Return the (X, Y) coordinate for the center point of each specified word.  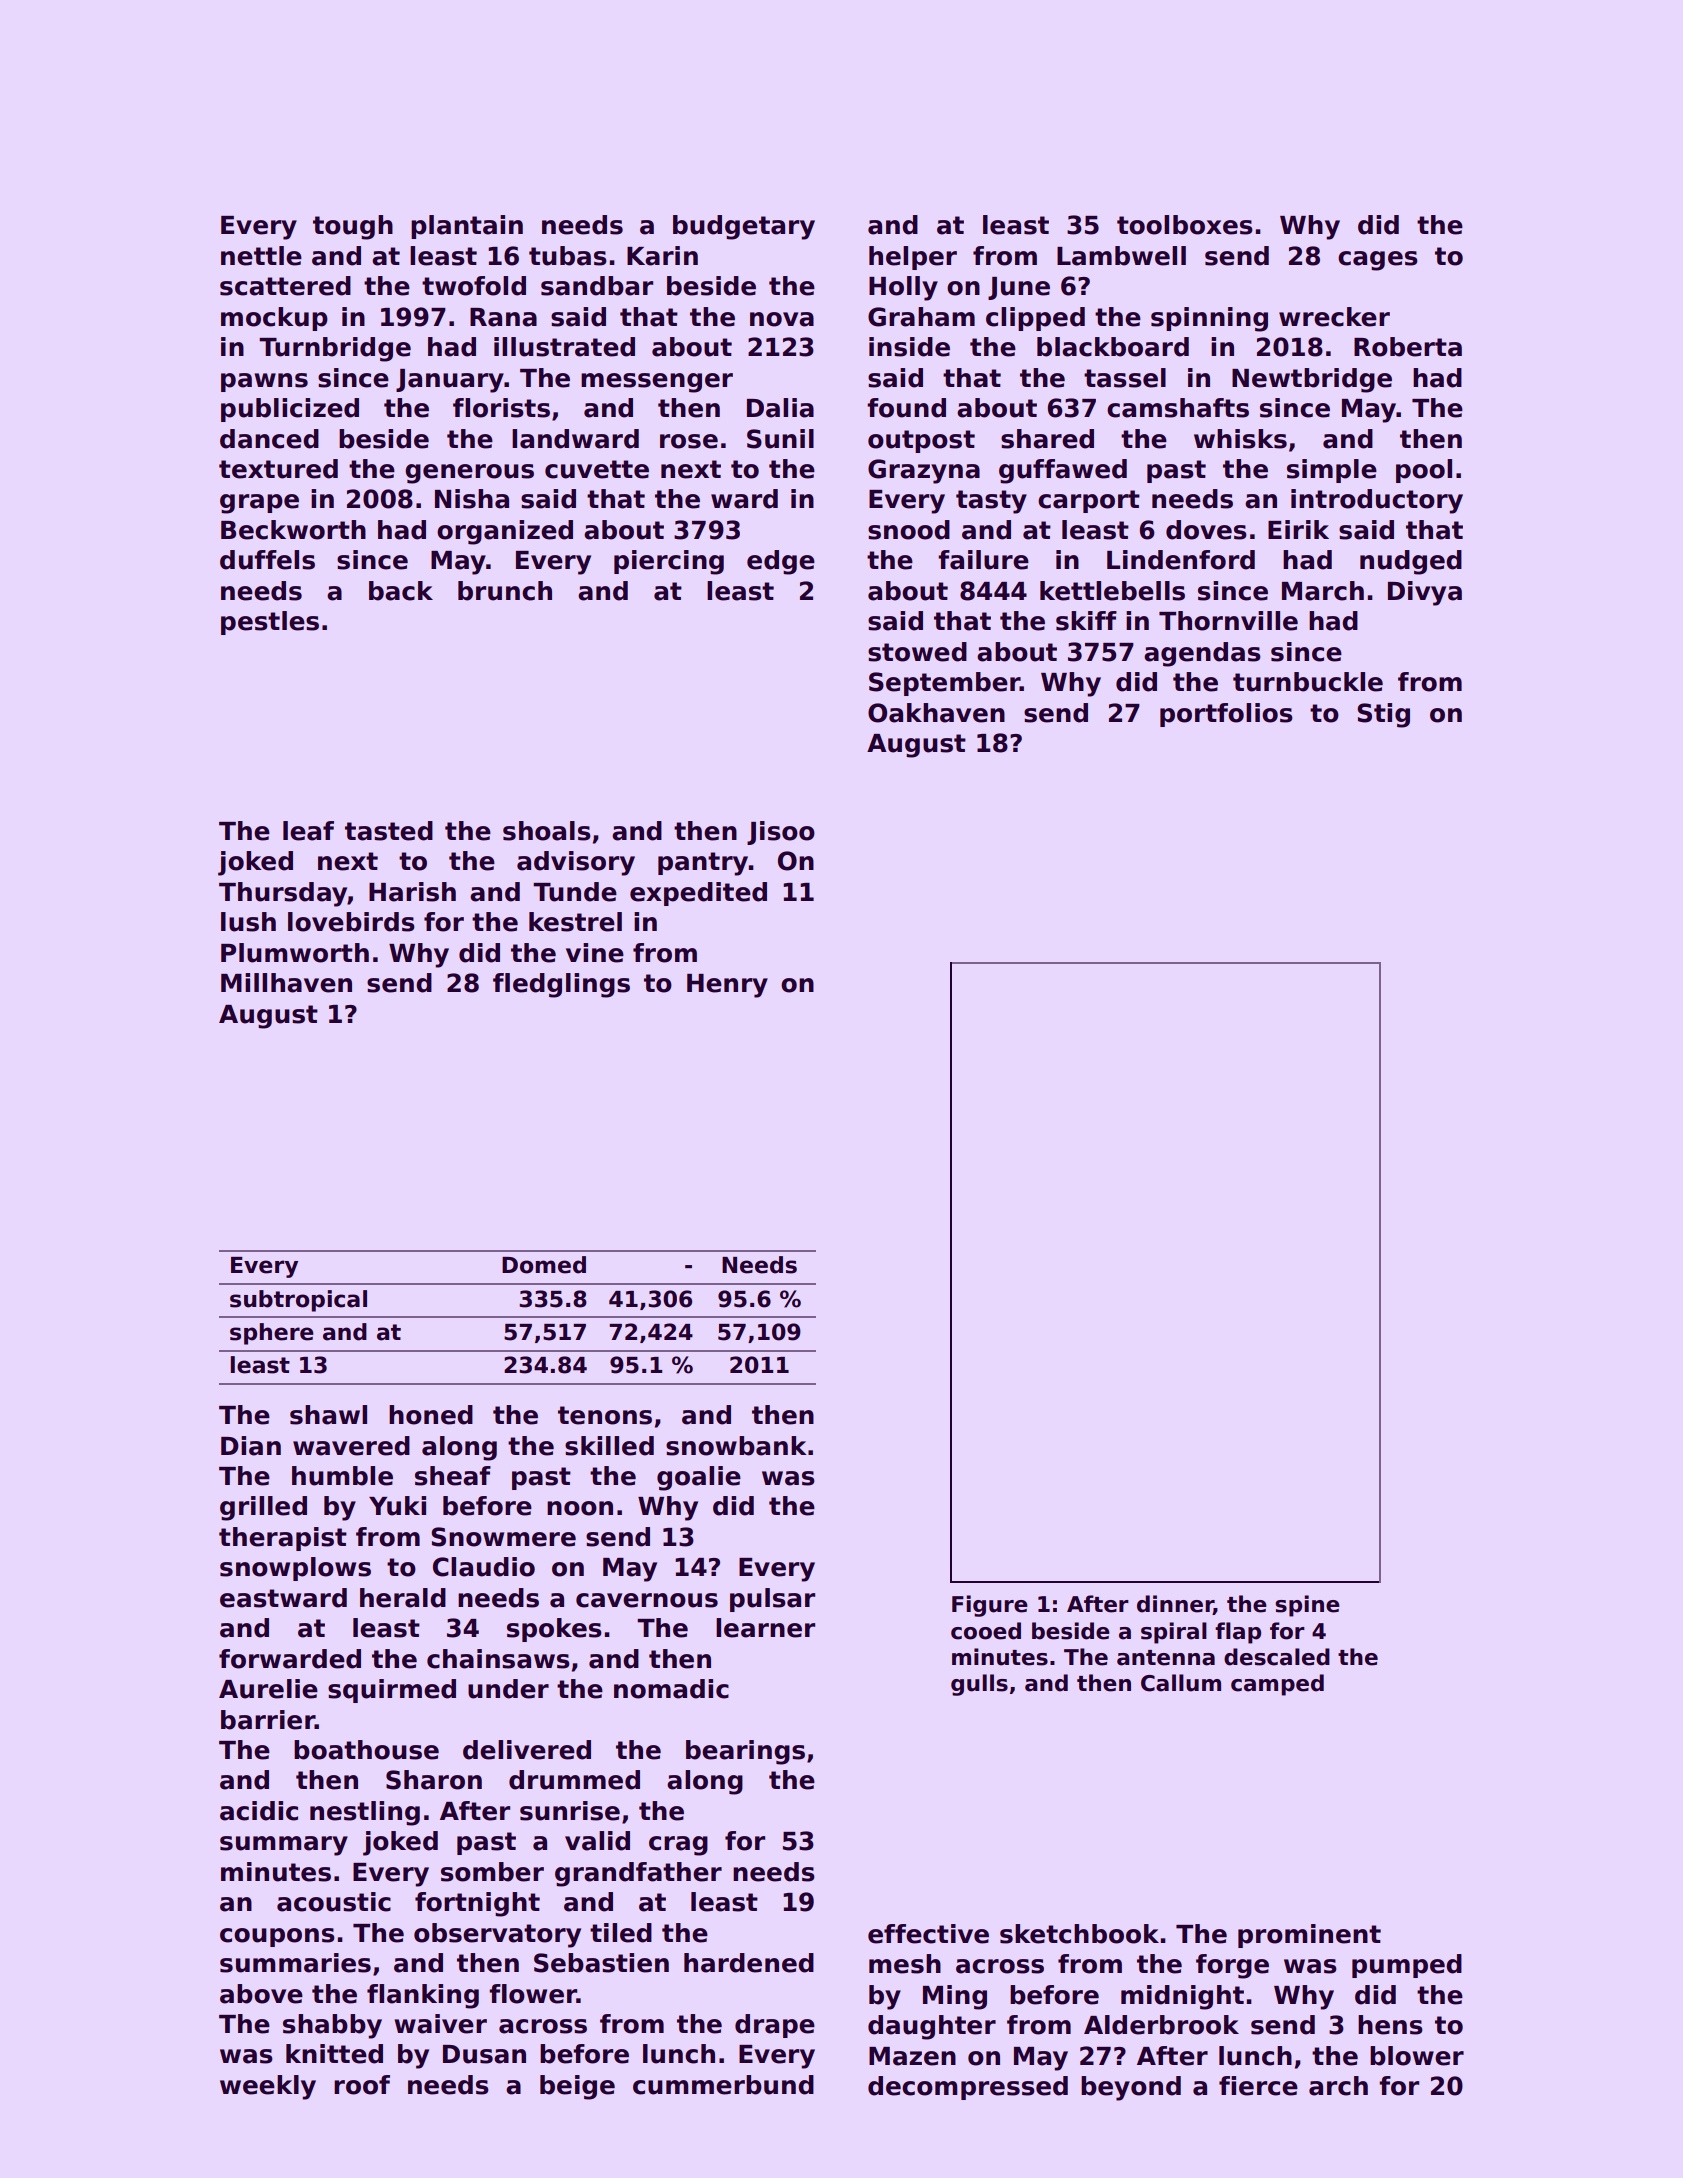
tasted (389, 831)
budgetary (744, 227)
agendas (1202, 654)
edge (781, 562)
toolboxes (1185, 225)
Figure (990, 1606)
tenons (605, 1415)
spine (1307, 1606)
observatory (497, 1935)
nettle (261, 256)
